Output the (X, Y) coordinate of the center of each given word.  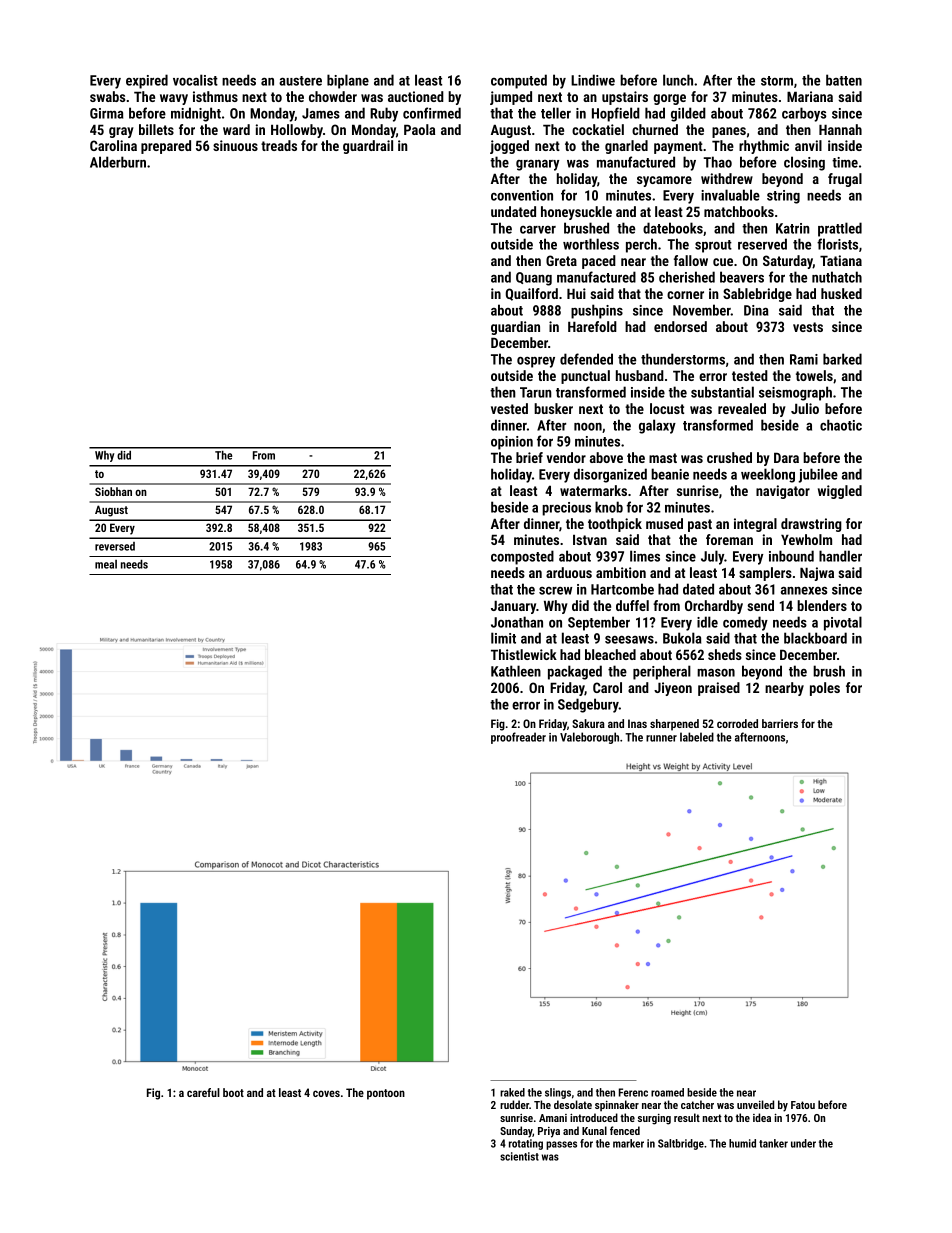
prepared (166, 147)
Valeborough (589, 738)
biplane (348, 81)
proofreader (518, 738)
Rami (804, 359)
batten (844, 80)
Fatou (803, 1105)
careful (203, 1092)
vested (509, 408)
